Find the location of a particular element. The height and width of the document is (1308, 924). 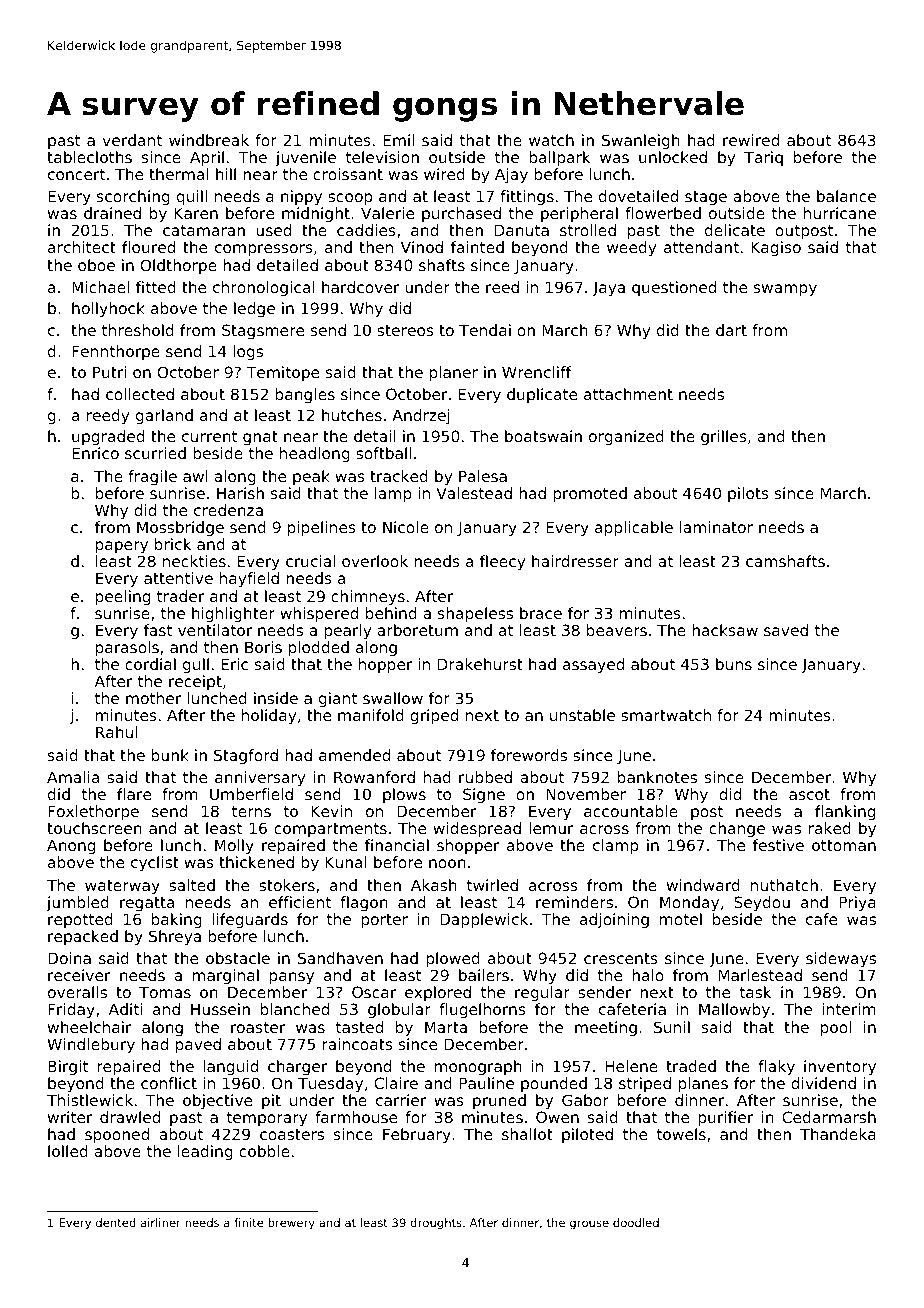

shapeless is located at coordinates (475, 614).
